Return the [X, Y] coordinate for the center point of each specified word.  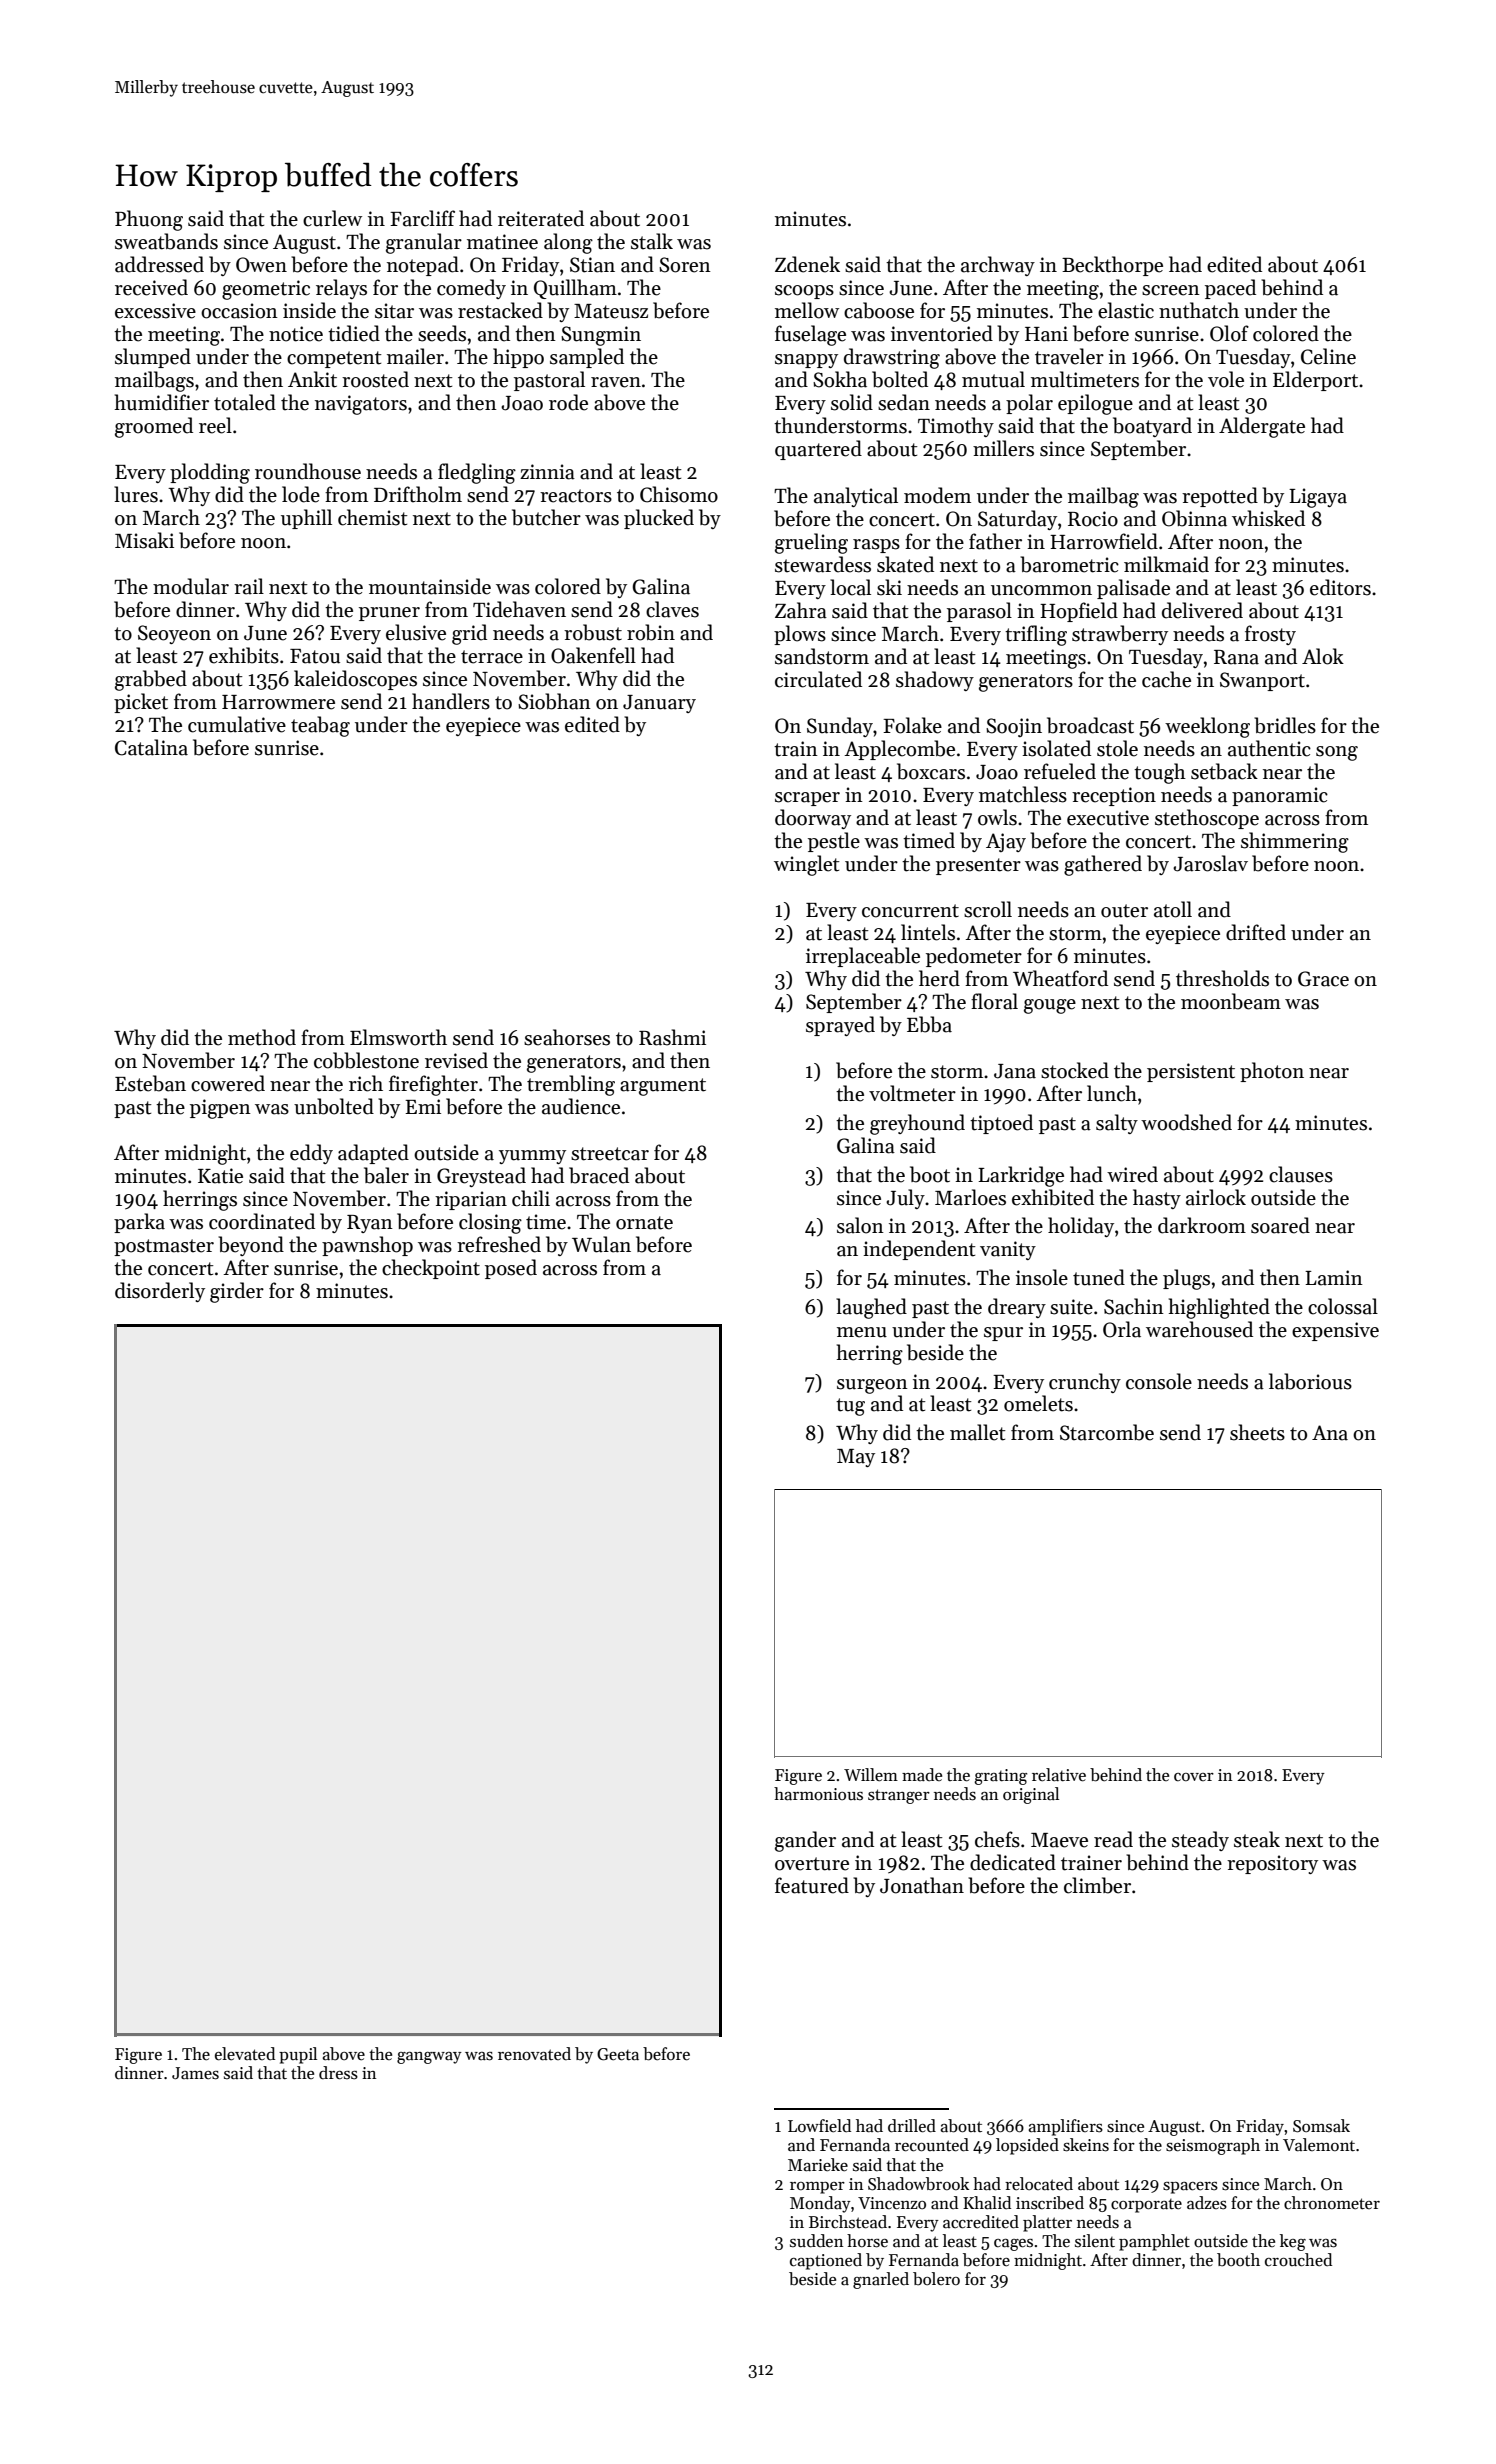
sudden [816, 2241]
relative [1059, 1775]
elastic [1126, 310]
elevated [245, 2054]
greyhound [917, 1124]
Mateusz [611, 311]
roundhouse [308, 471]
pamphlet [1154, 2242]
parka [139, 1223]
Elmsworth [398, 1037]
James [195, 2073]
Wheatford [1060, 978]
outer [1124, 911]
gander [805, 1841]
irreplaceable [863, 957]
